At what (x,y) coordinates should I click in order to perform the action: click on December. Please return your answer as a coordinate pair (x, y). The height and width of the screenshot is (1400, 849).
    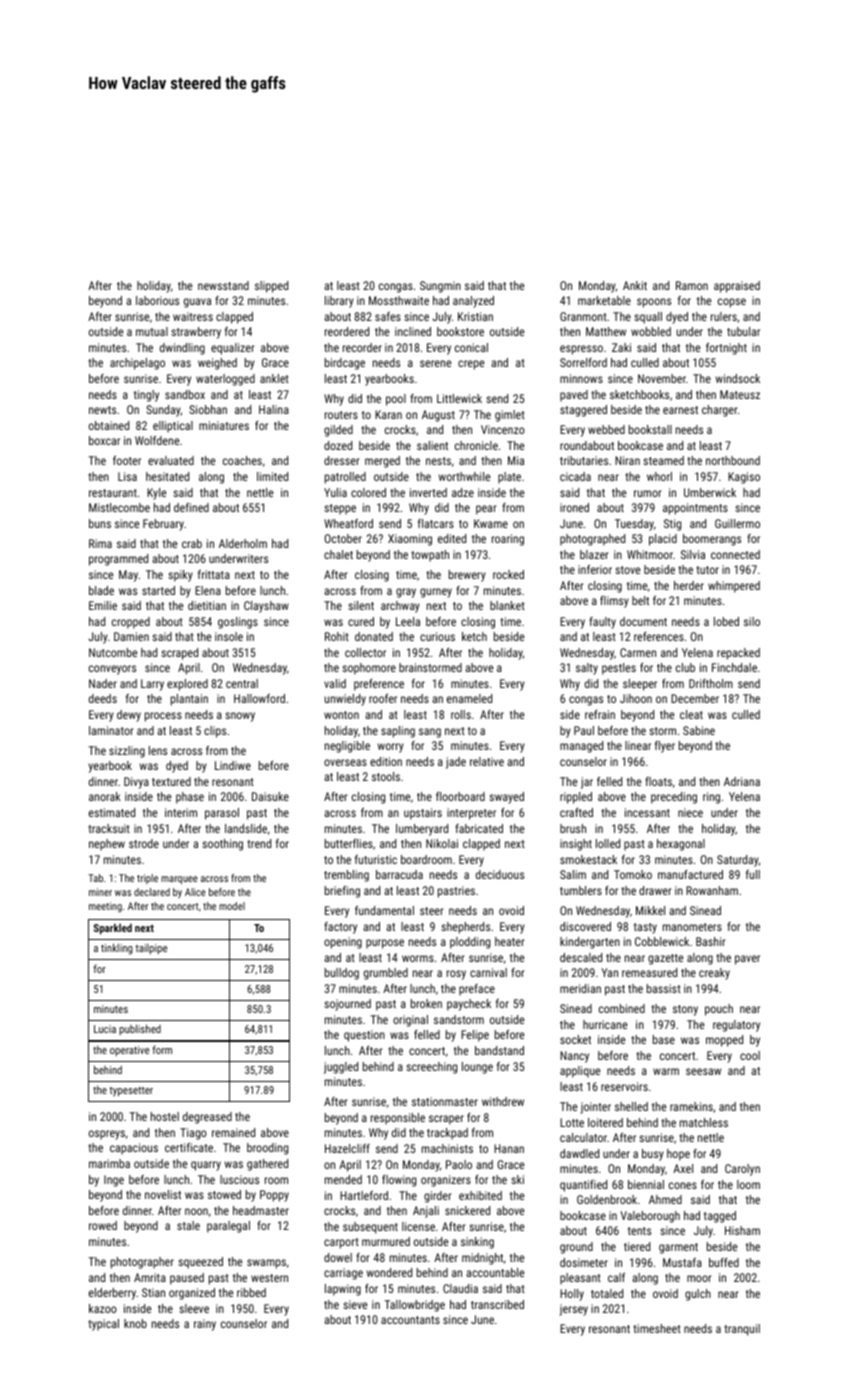
    Looking at the image, I should click on (695, 698).
